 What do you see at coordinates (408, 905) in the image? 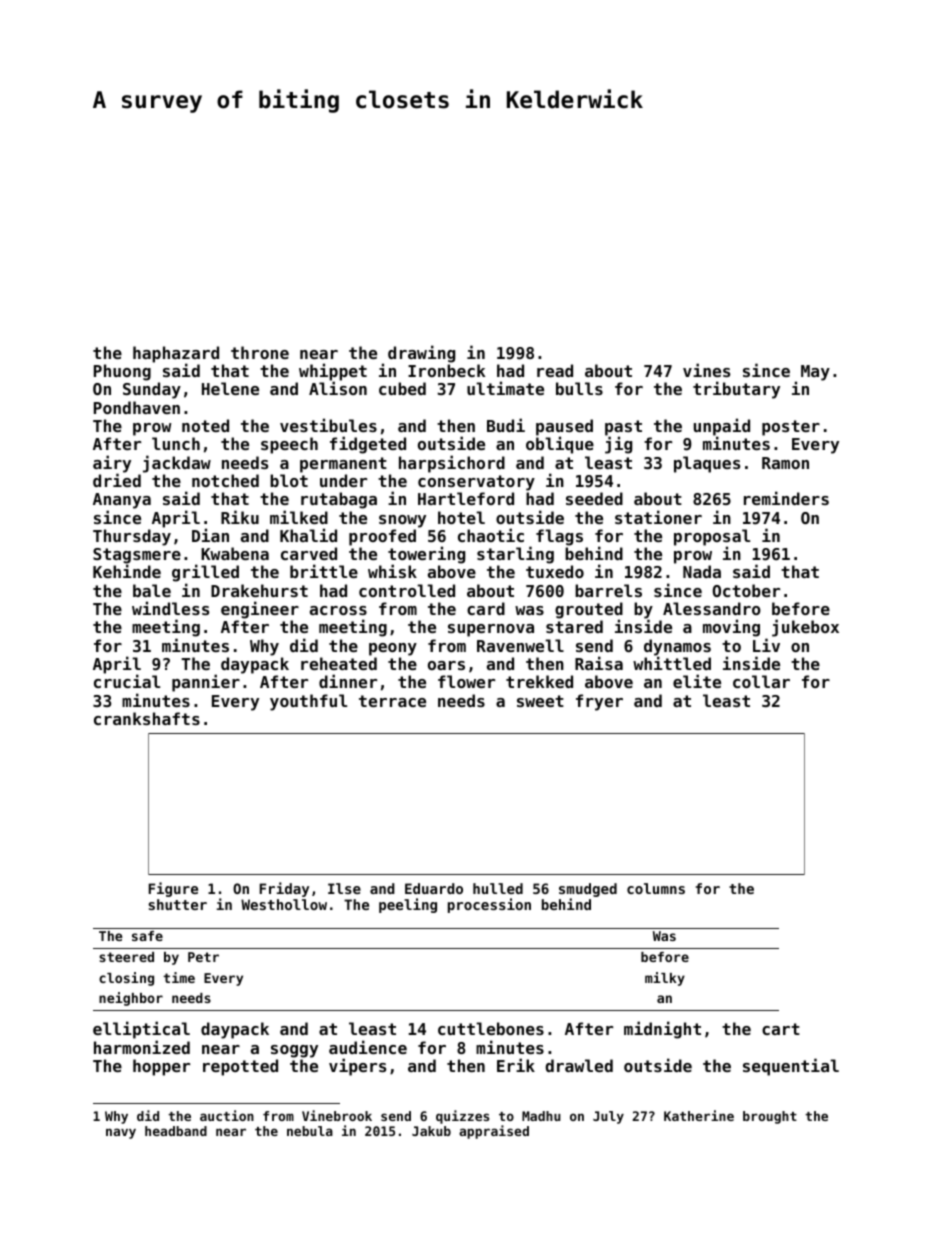
I see `peeling` at bounding box center [408, 905].
